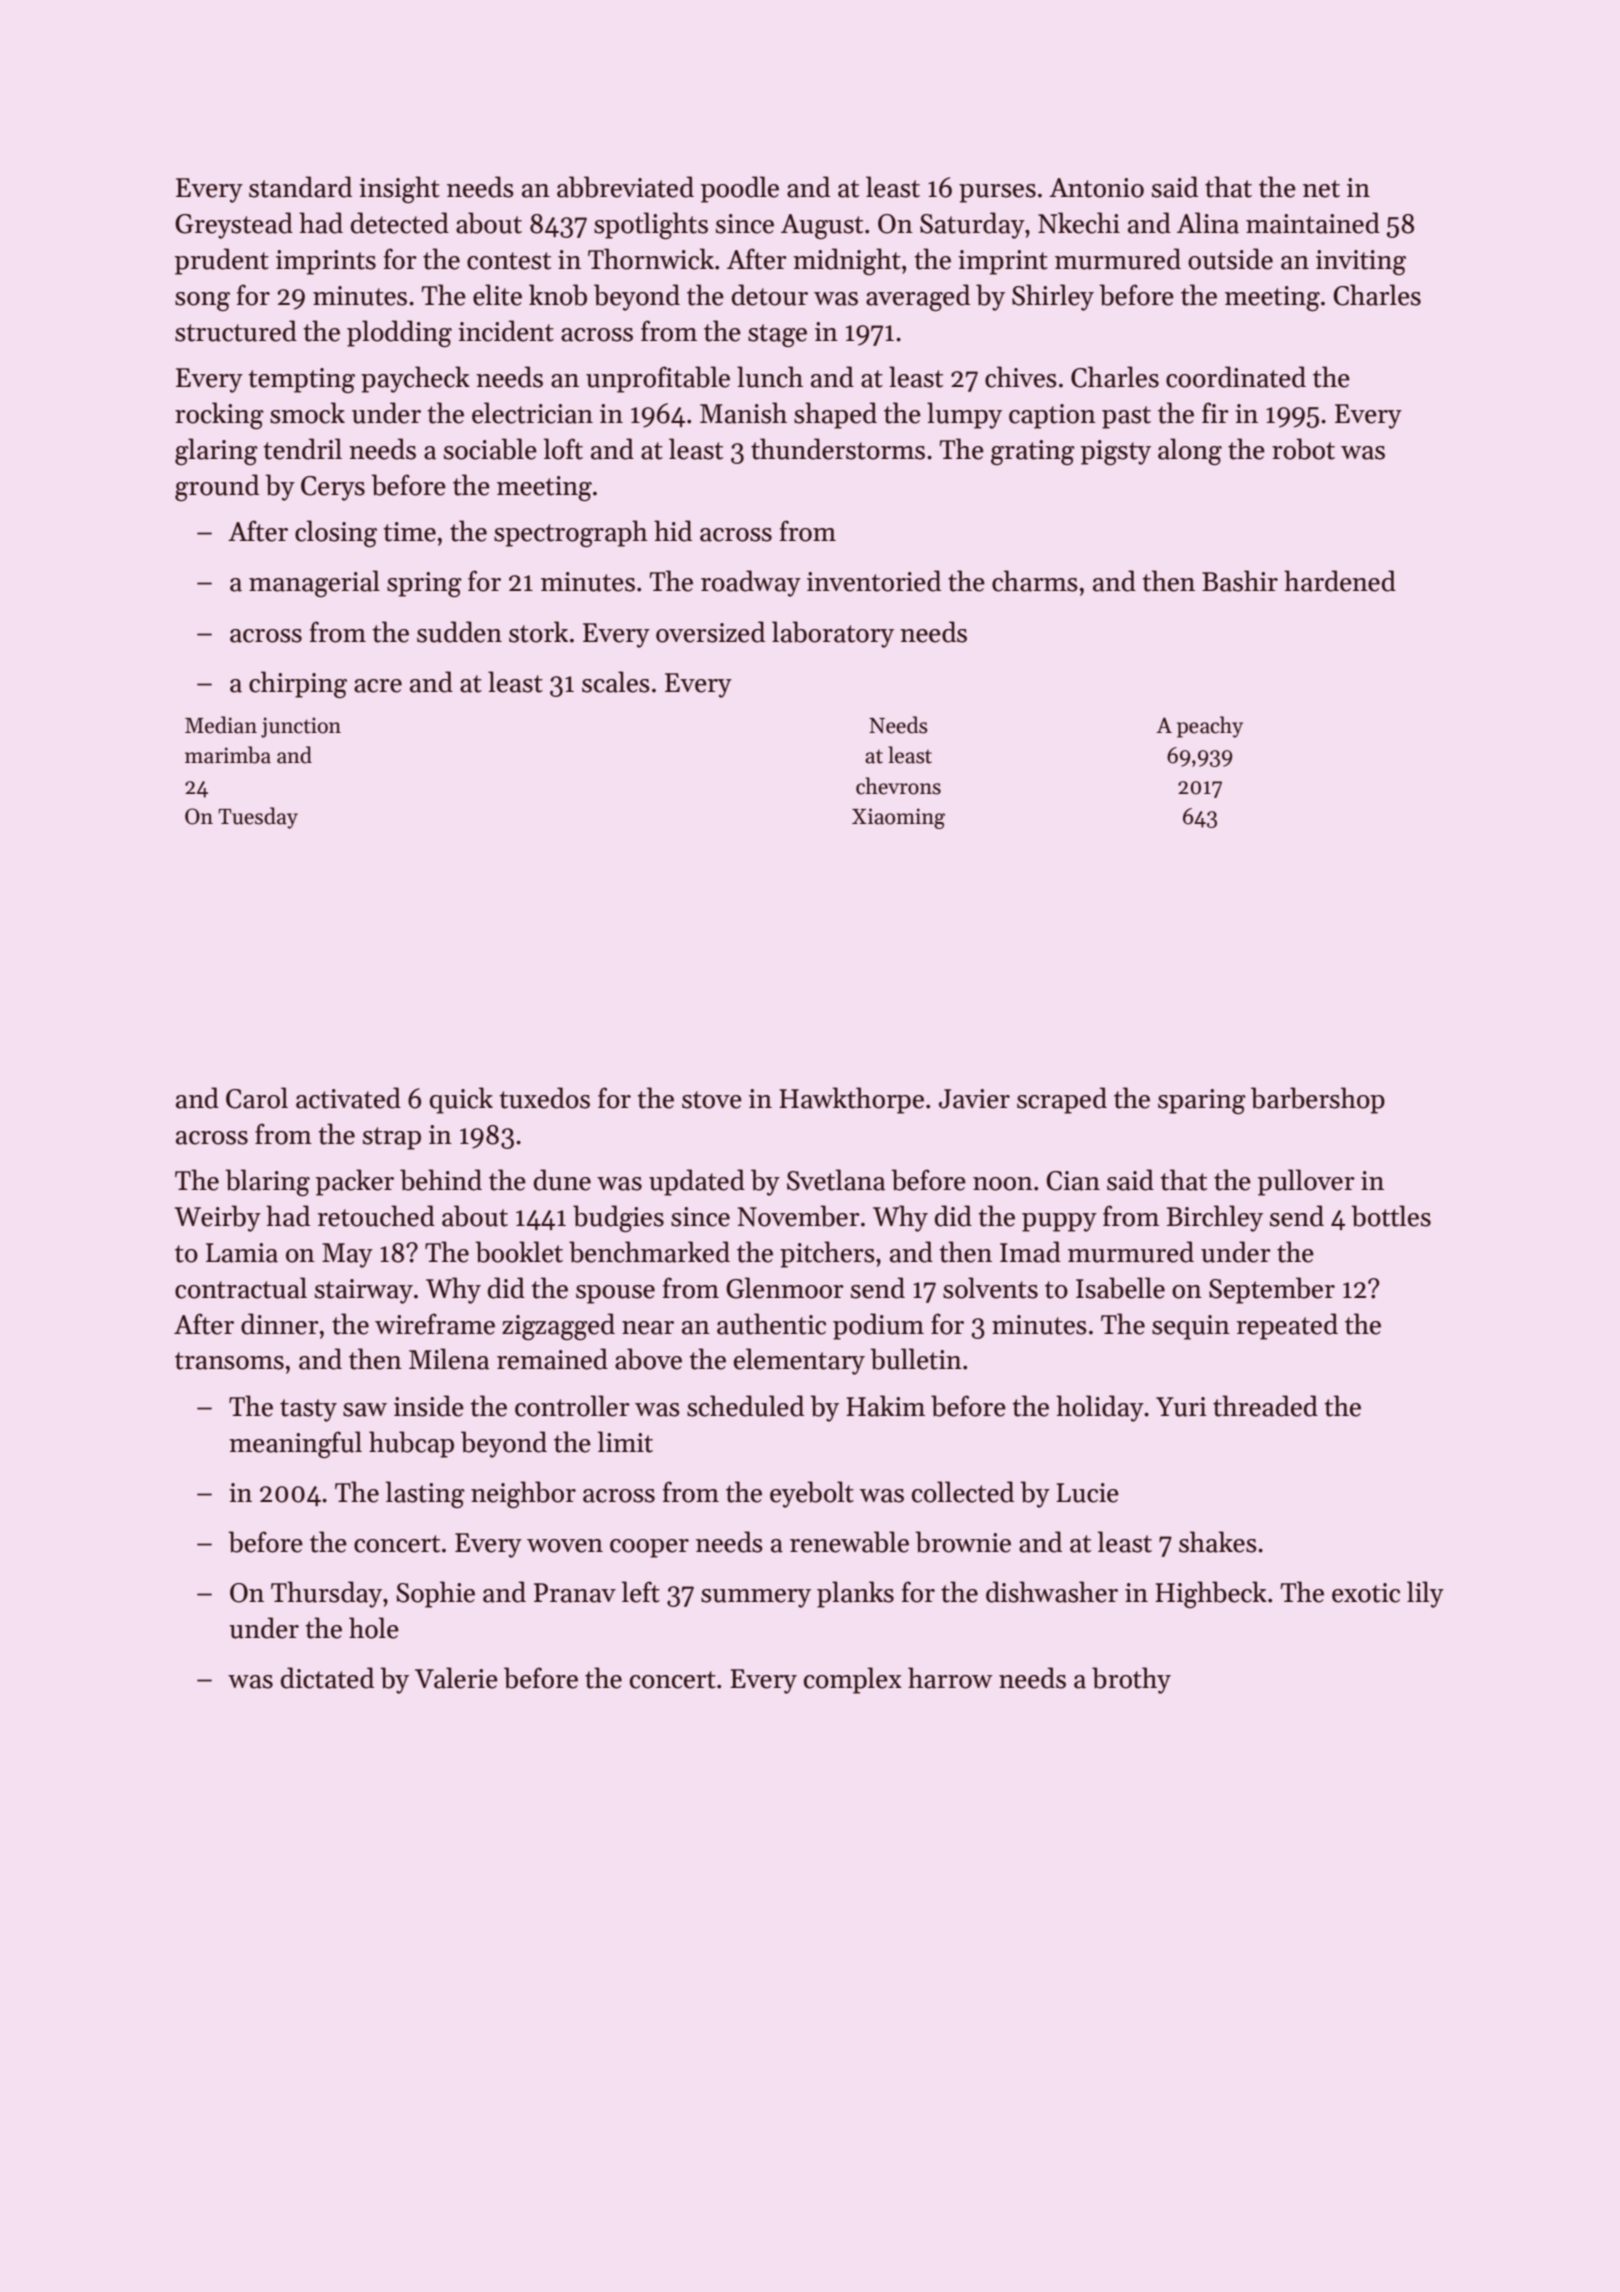 Image resolution: width=1620 pixels, height=2292 pixels. I want to click on repeated, so click(1287, 1326).
